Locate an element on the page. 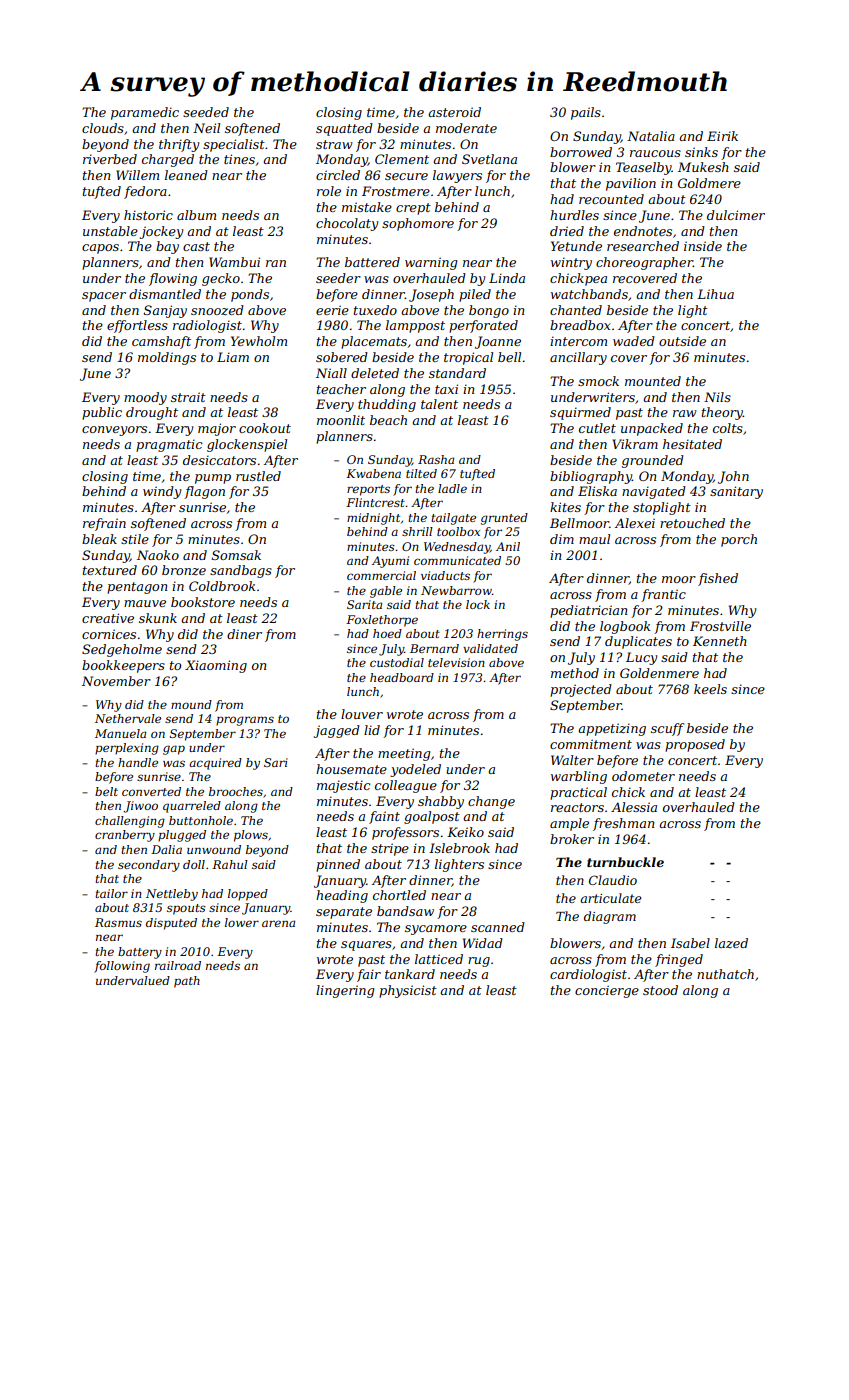  disputed is located at coordinates (171, 924).
